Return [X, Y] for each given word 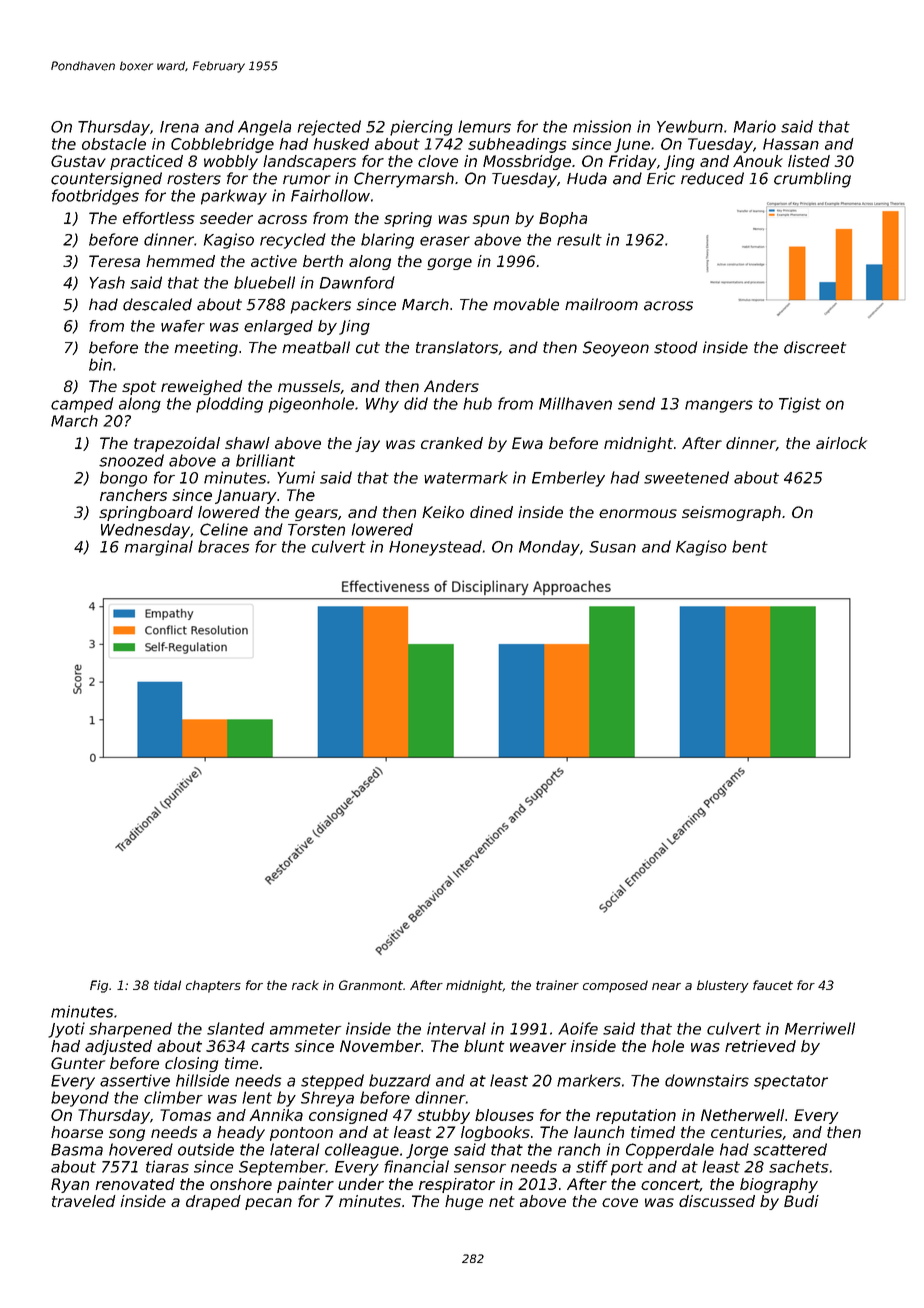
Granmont [371, 985]
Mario [755, 126]
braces [224, 546]
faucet [773, 985]
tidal [167, 985]
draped [213, 1202]
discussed [717, 1201]
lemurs [484, 126]
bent [750, 546]
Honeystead [435, 548]
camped [82, 405]
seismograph [731, 513]
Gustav [78, 161]
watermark [466, 477]
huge [464, 1202]
